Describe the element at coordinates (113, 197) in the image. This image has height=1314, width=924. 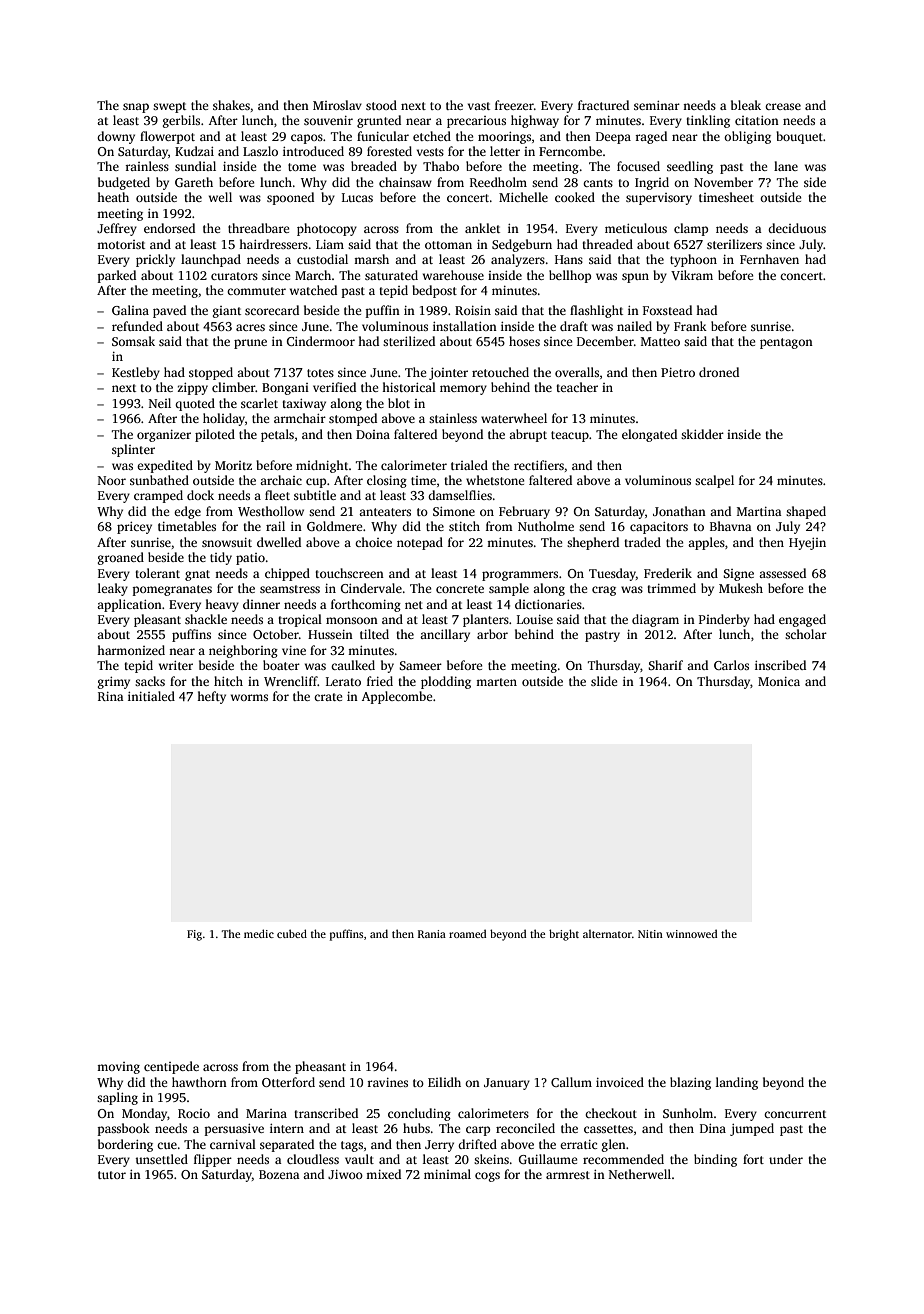
I see `heath` at that location.
